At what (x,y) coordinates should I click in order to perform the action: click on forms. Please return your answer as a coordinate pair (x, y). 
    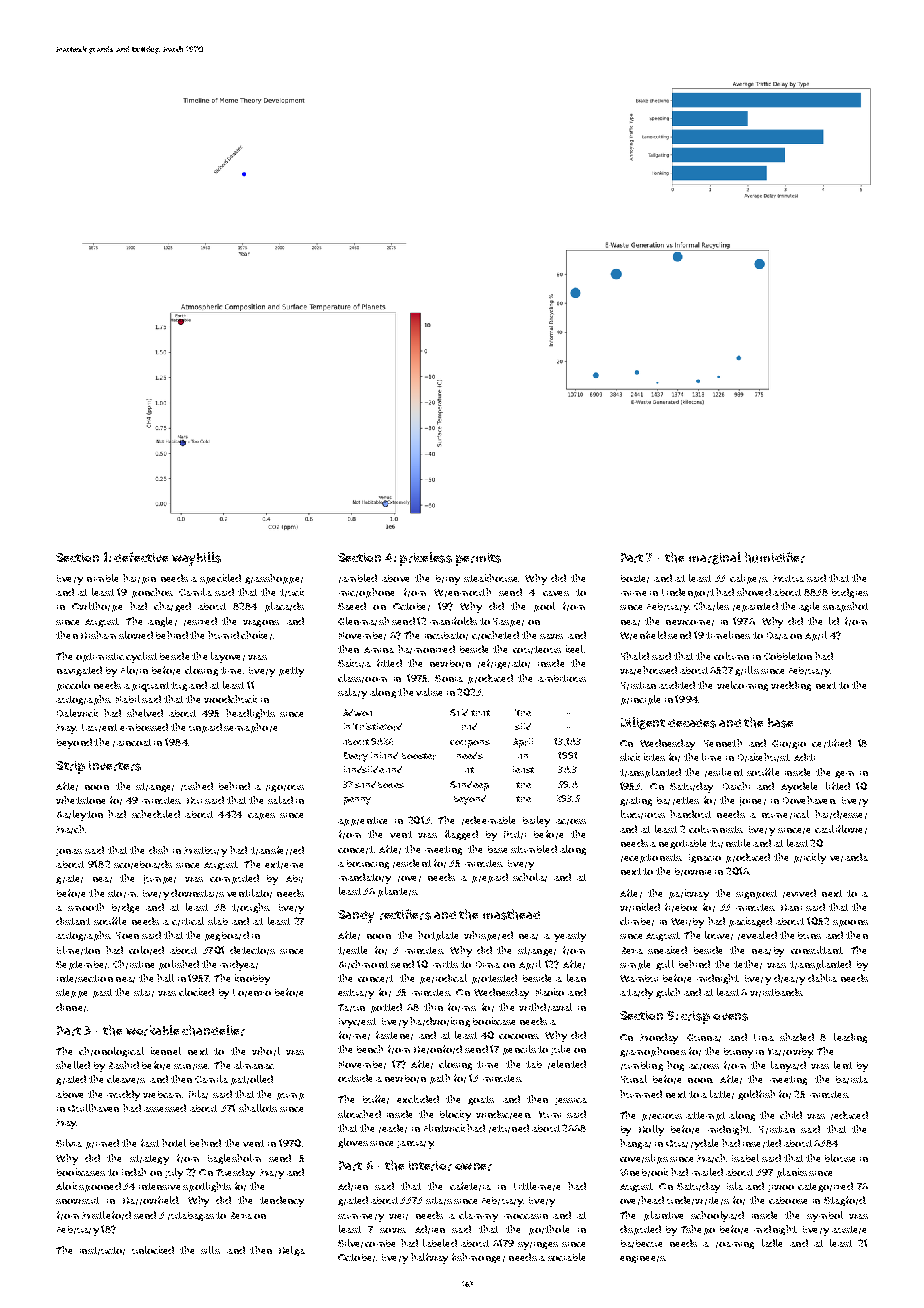
    Looking at the image, I should click on (462, 1007).
